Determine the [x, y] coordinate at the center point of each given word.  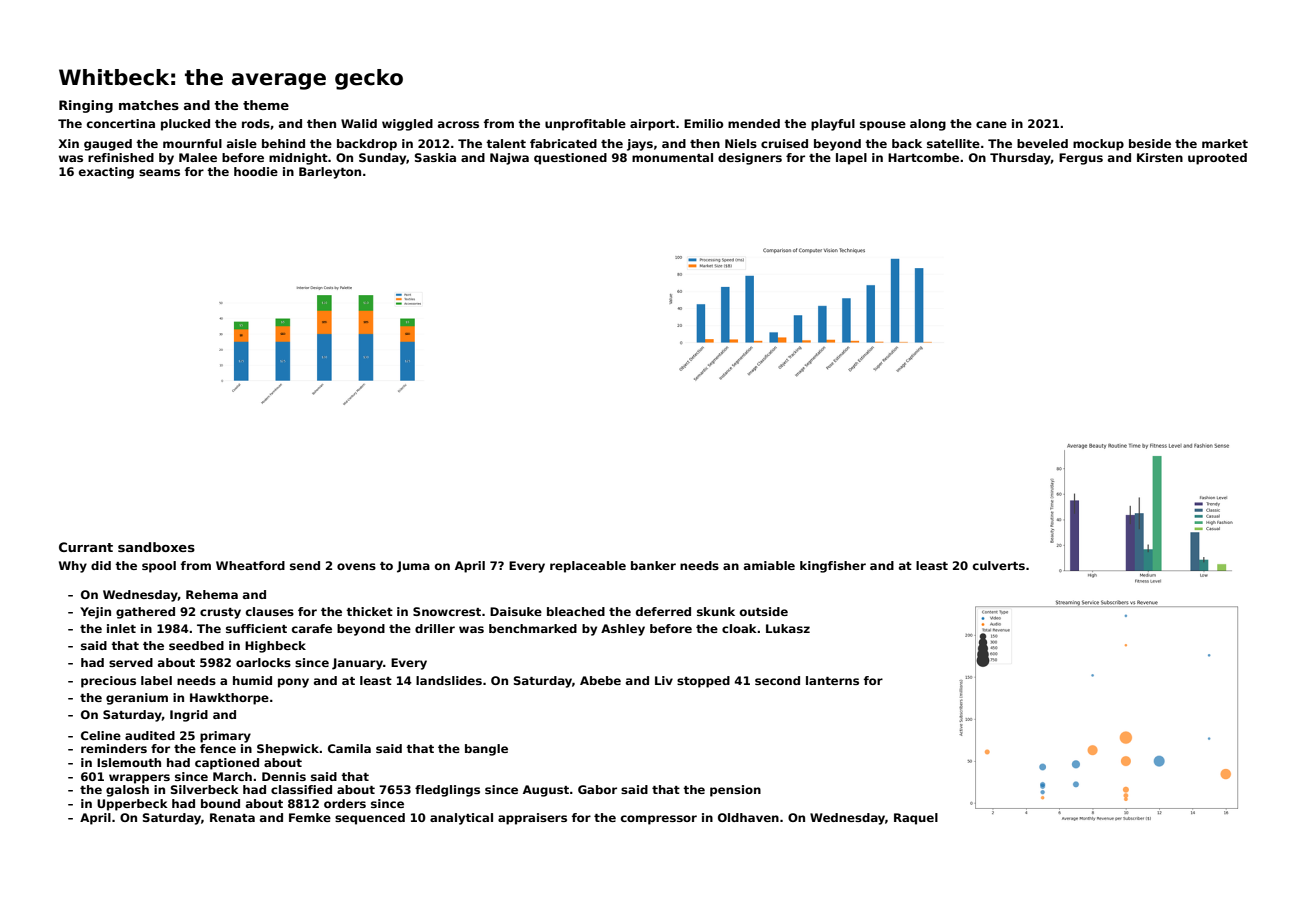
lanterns [832, 680]
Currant [86, 547]
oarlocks [263, 662]
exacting [106, 173]
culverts [999, 565]
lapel [851, 159]
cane [991, 124]
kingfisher [833, 567]
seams [159, 172]
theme [266, 105]
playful [833, 125]
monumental [672, 157]
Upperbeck [132, 805]
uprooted [1217, 159]
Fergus [1081, 159]
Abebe [600, 680]
